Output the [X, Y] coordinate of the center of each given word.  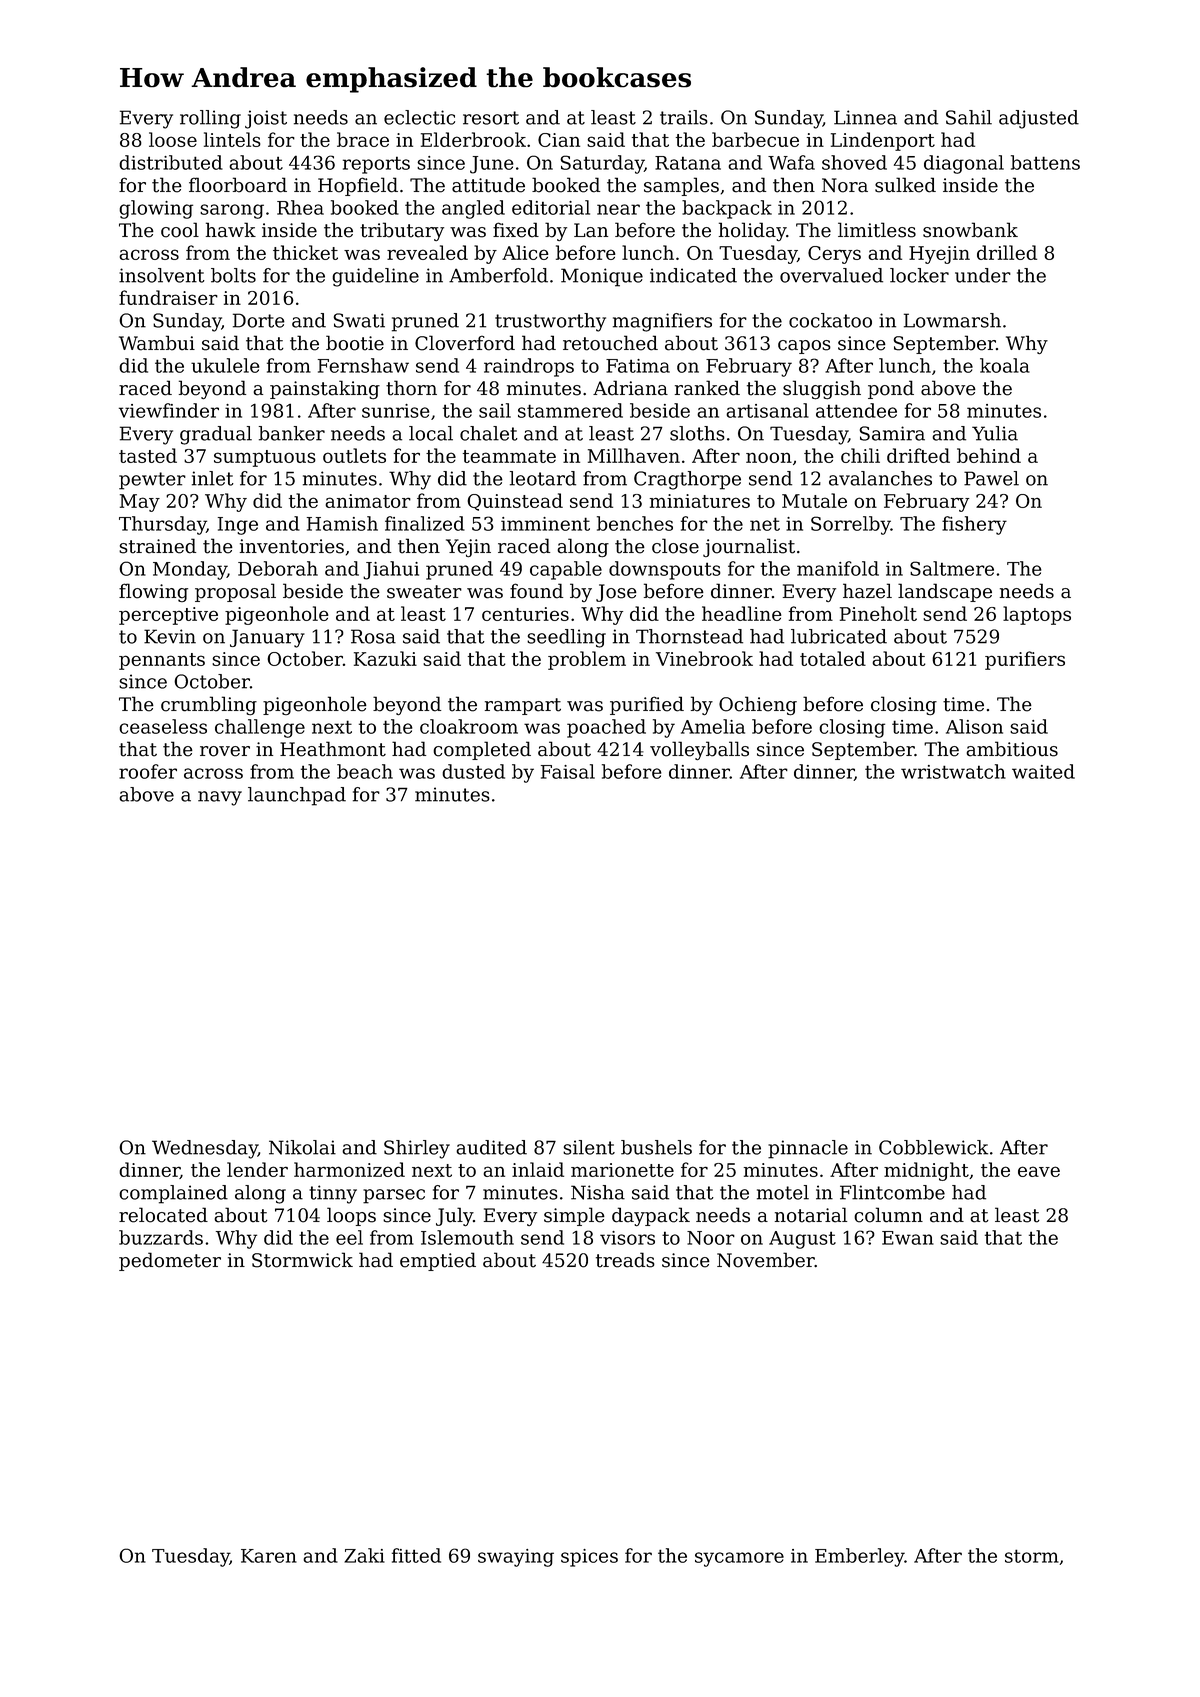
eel [349, 1237]
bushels [656, 1147]
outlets [354, 455]
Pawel [991, 478]
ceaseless [163, 726]
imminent [545, 524]
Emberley [860, 1557]
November [766, 1260]
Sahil [969, 117]
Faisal [568, 771]
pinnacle [808, 1149]
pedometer [170, 1261]
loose [173, 139]
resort [491, 118]
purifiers [1025, 660]
